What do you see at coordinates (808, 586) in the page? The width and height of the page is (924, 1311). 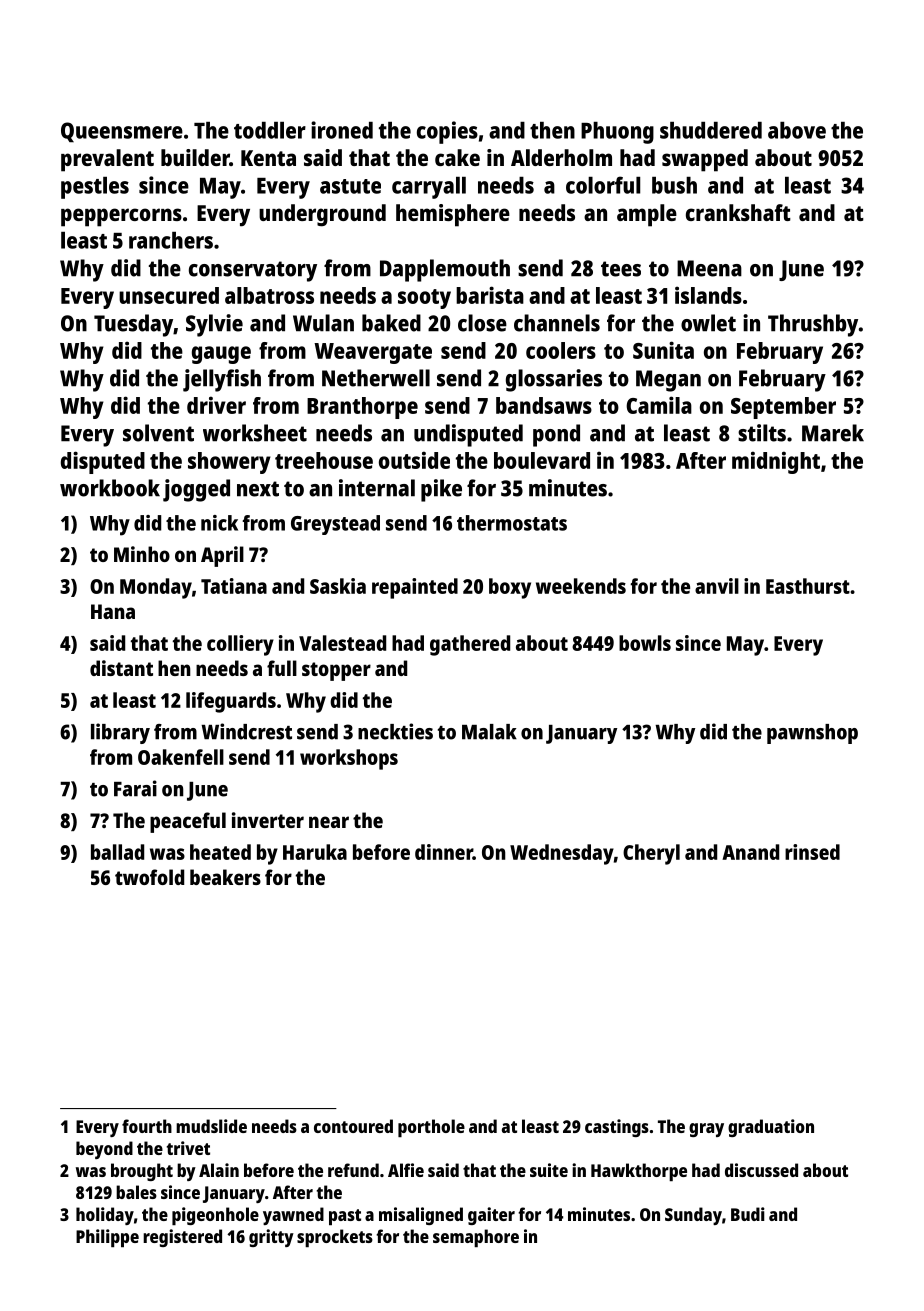 I see `Easthurst` at bounding box center [808, 586].
